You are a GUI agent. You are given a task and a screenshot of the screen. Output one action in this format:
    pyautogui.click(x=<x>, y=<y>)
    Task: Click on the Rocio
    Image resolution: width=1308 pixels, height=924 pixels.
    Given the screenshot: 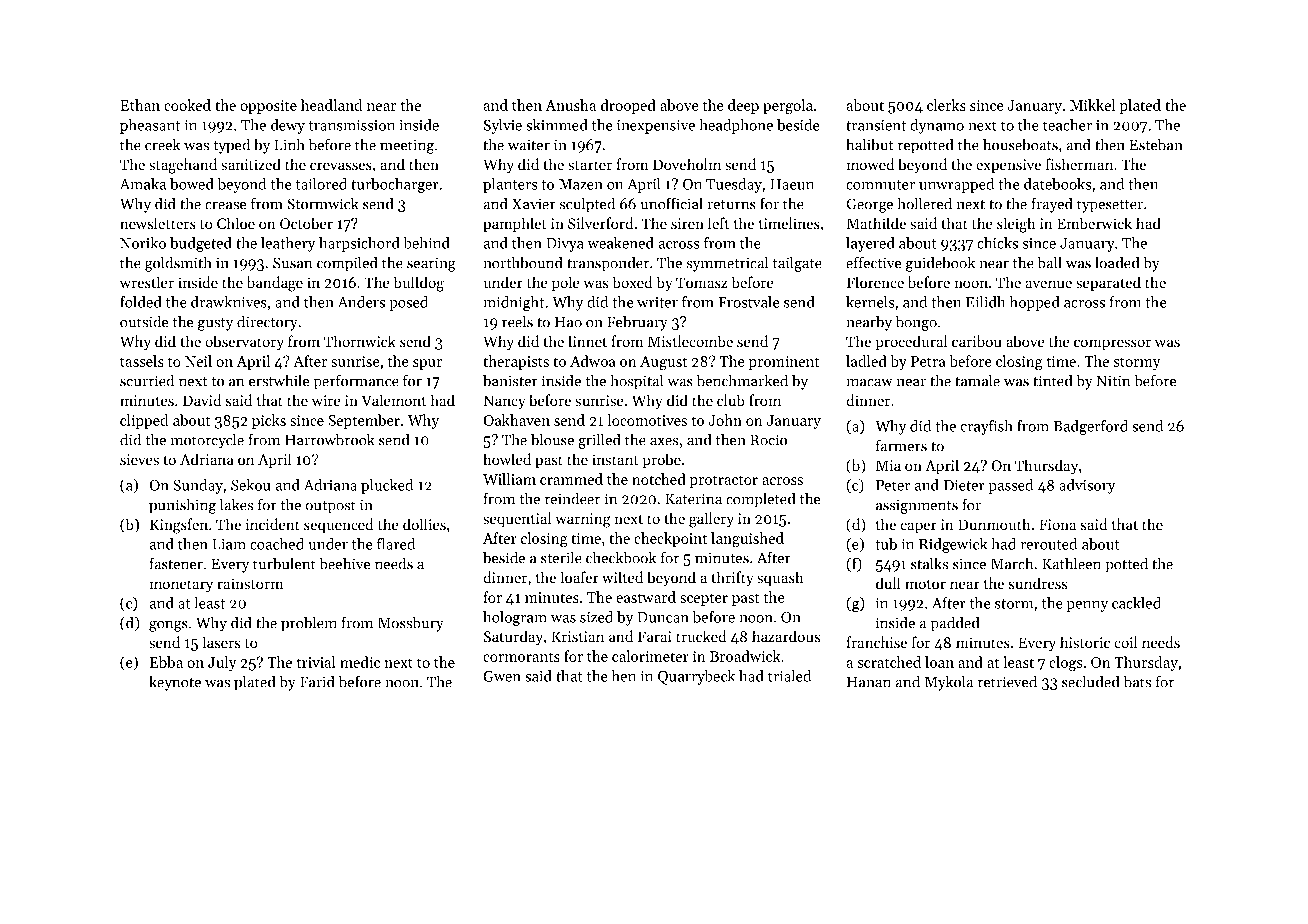 What is the action you would take?
    pyautogui.click(x=768, y=440)
